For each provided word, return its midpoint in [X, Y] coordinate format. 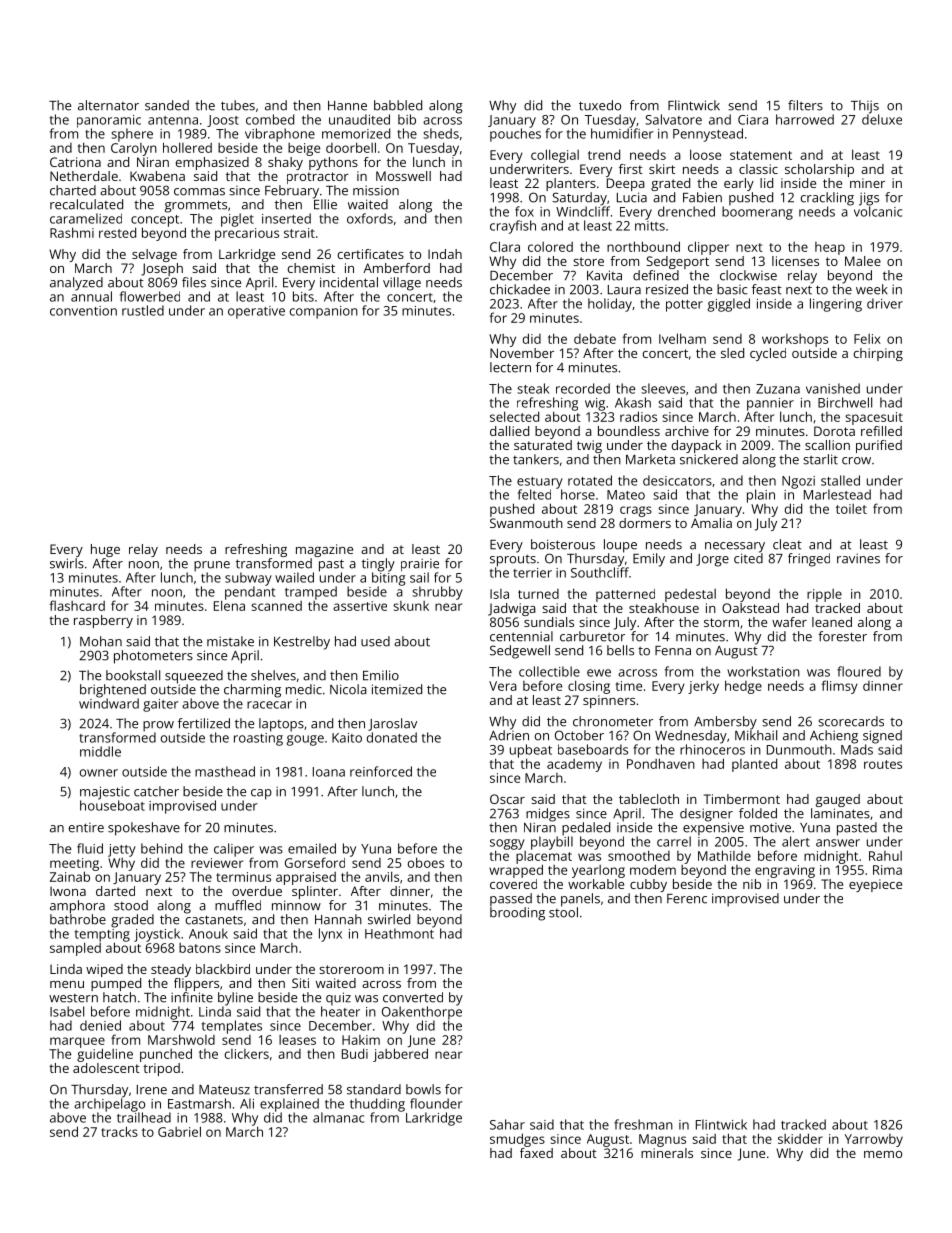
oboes [426, 862]
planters [571, 184]
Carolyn [134, 149]
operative [256, 312]
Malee [863, 261]
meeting [74, 864]
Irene [152, 1090]
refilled [881, 431]
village [402, 284]
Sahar [507, 1124]
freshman [643, 1124]
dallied [509, 431]
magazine [324, 550]
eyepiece [875, 885]
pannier [770, 404]
